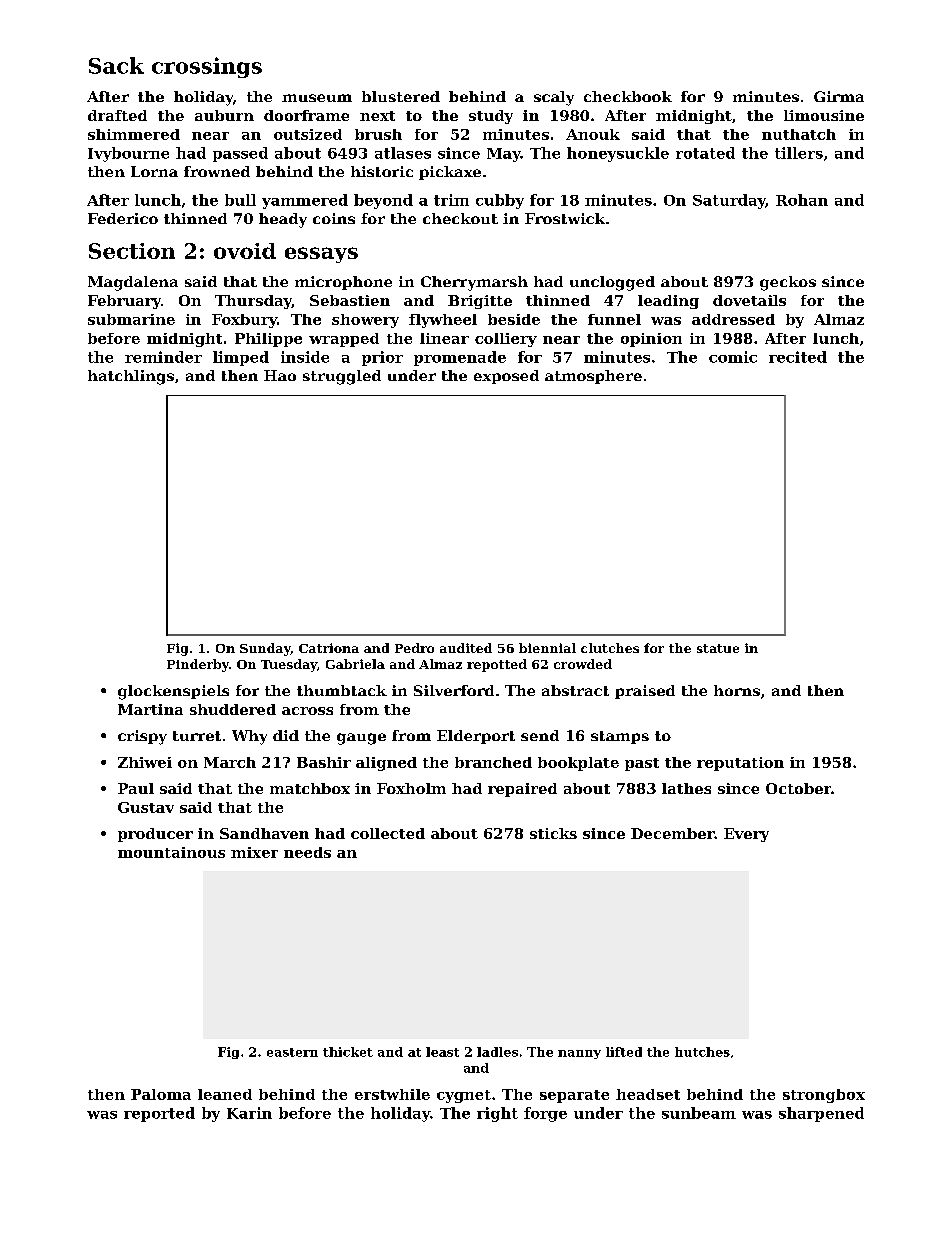 This screenshot has height=1233, width=952. What do you see at coordinates (733, 357) in the screenshot?
I see `comic` at bounding box center [733, 357].
